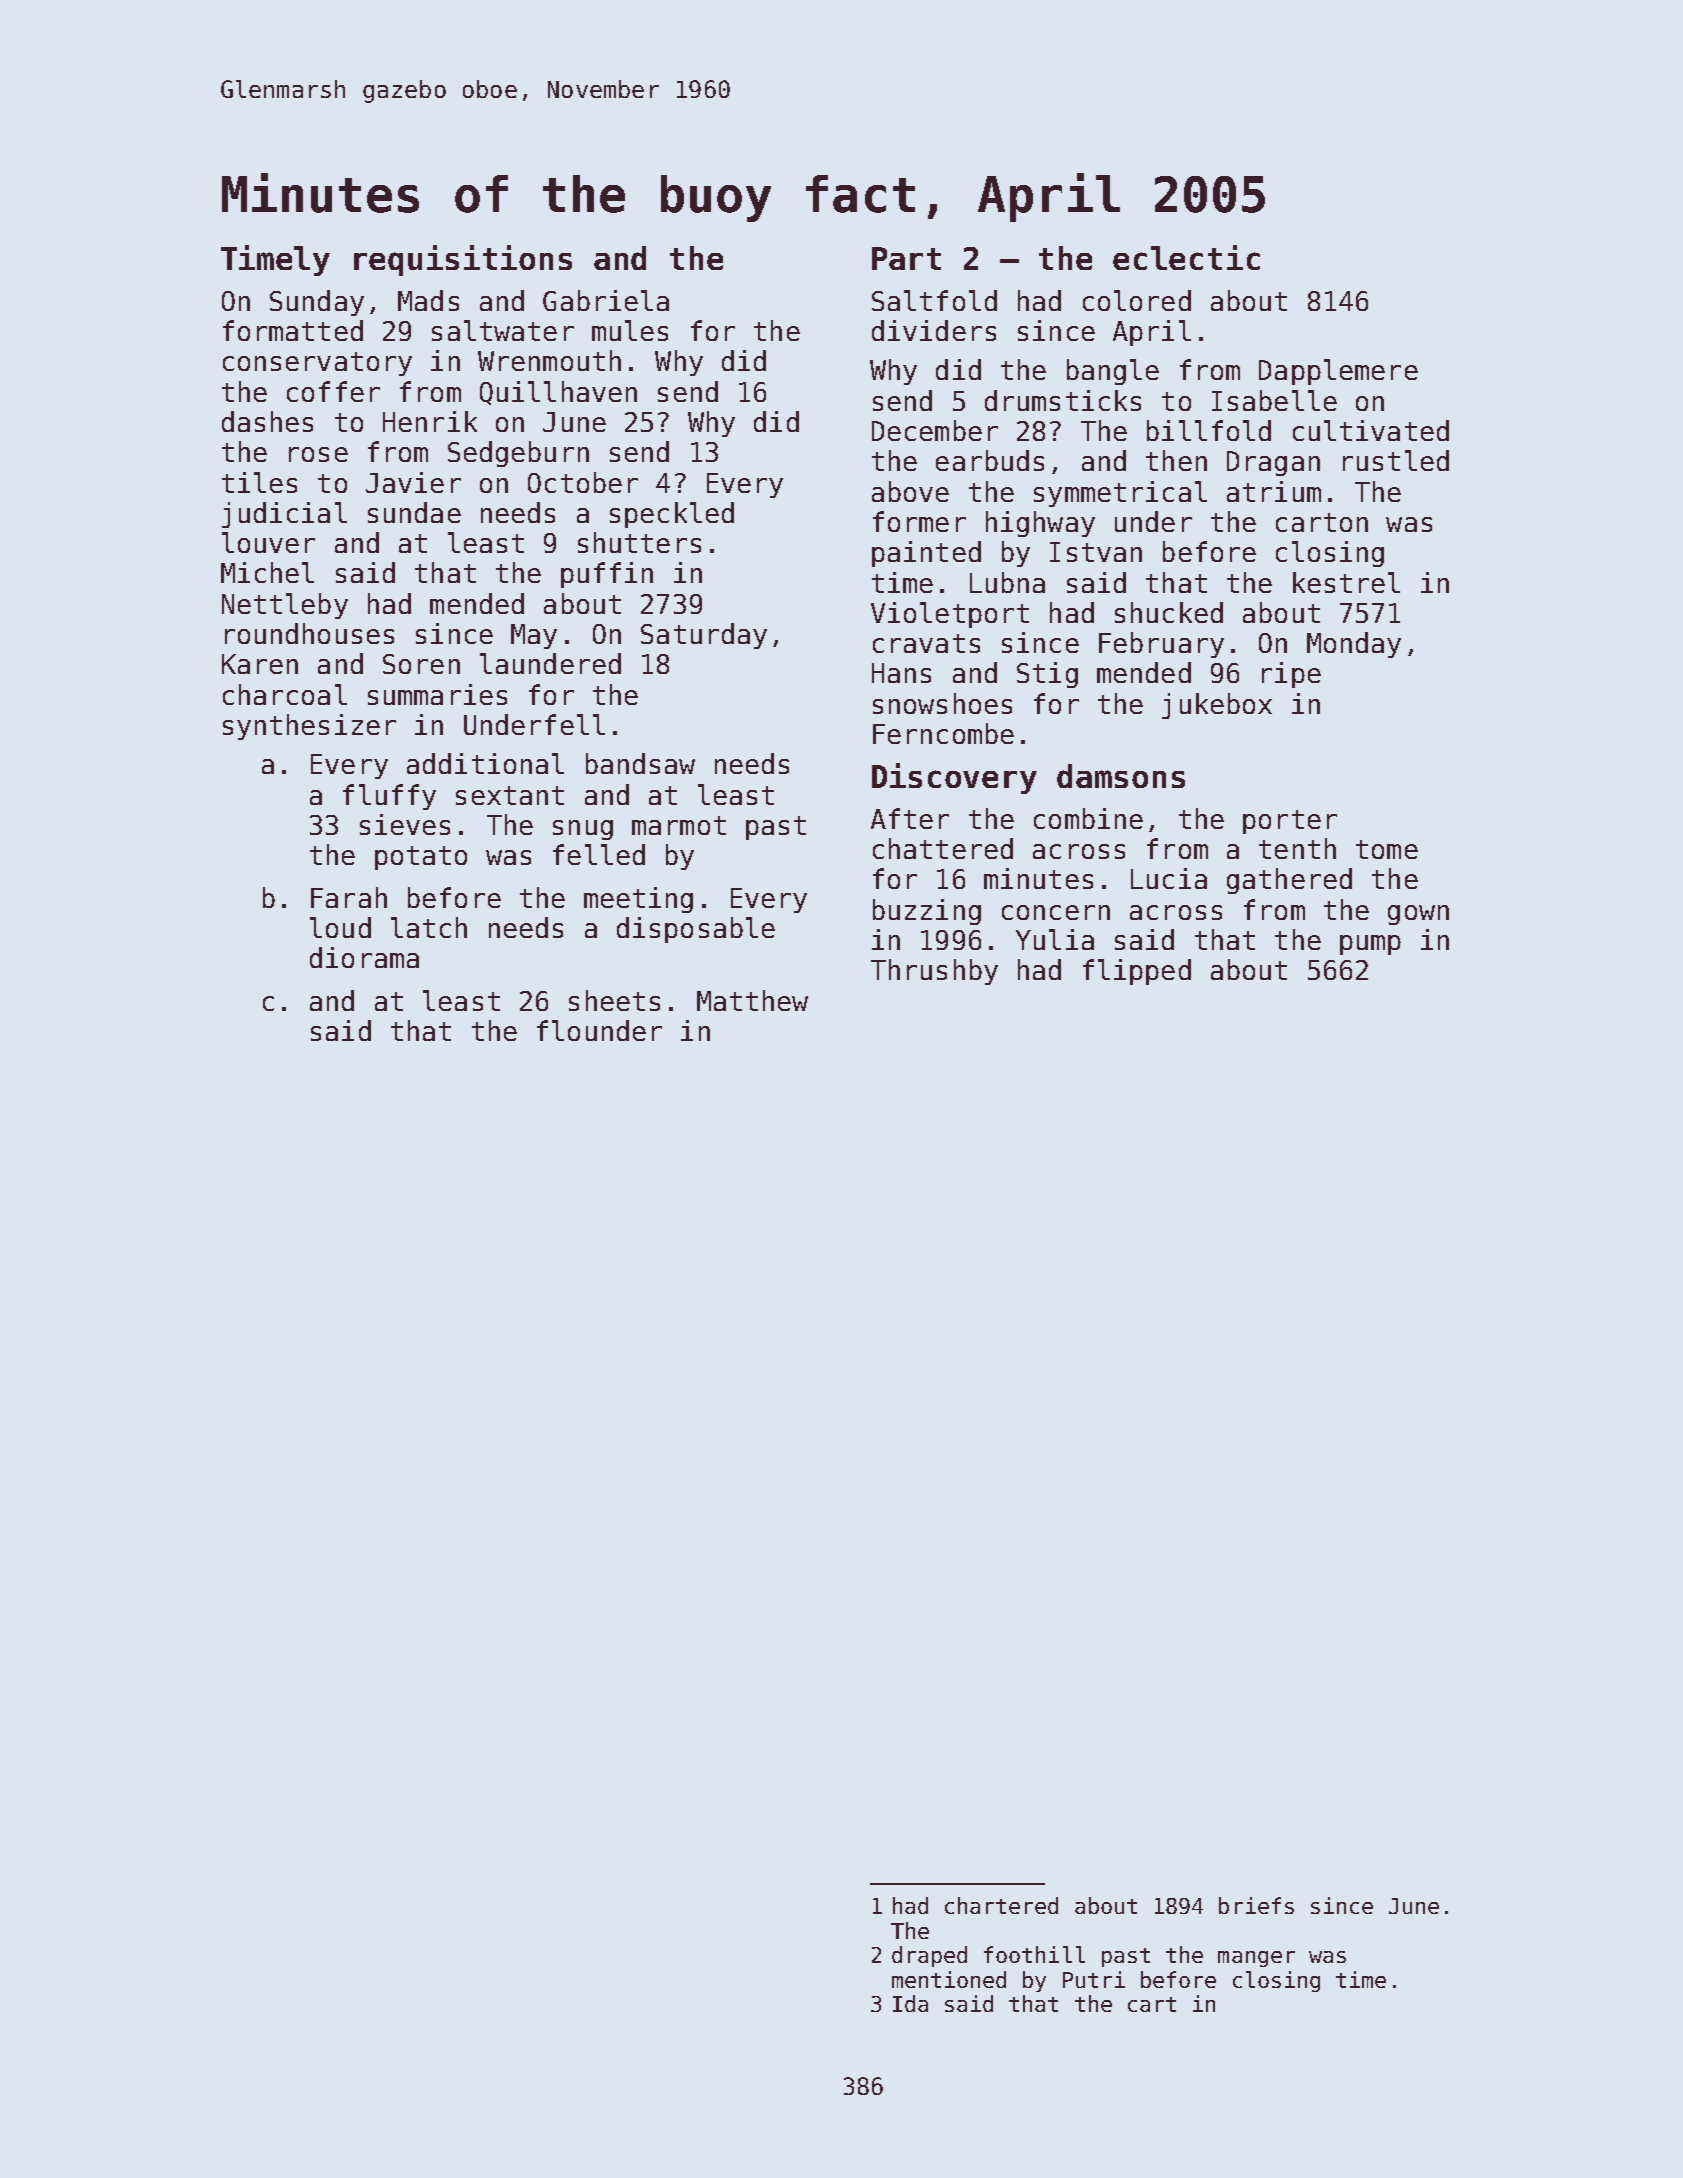  I want to click on Ida, so click(910, 2003).
